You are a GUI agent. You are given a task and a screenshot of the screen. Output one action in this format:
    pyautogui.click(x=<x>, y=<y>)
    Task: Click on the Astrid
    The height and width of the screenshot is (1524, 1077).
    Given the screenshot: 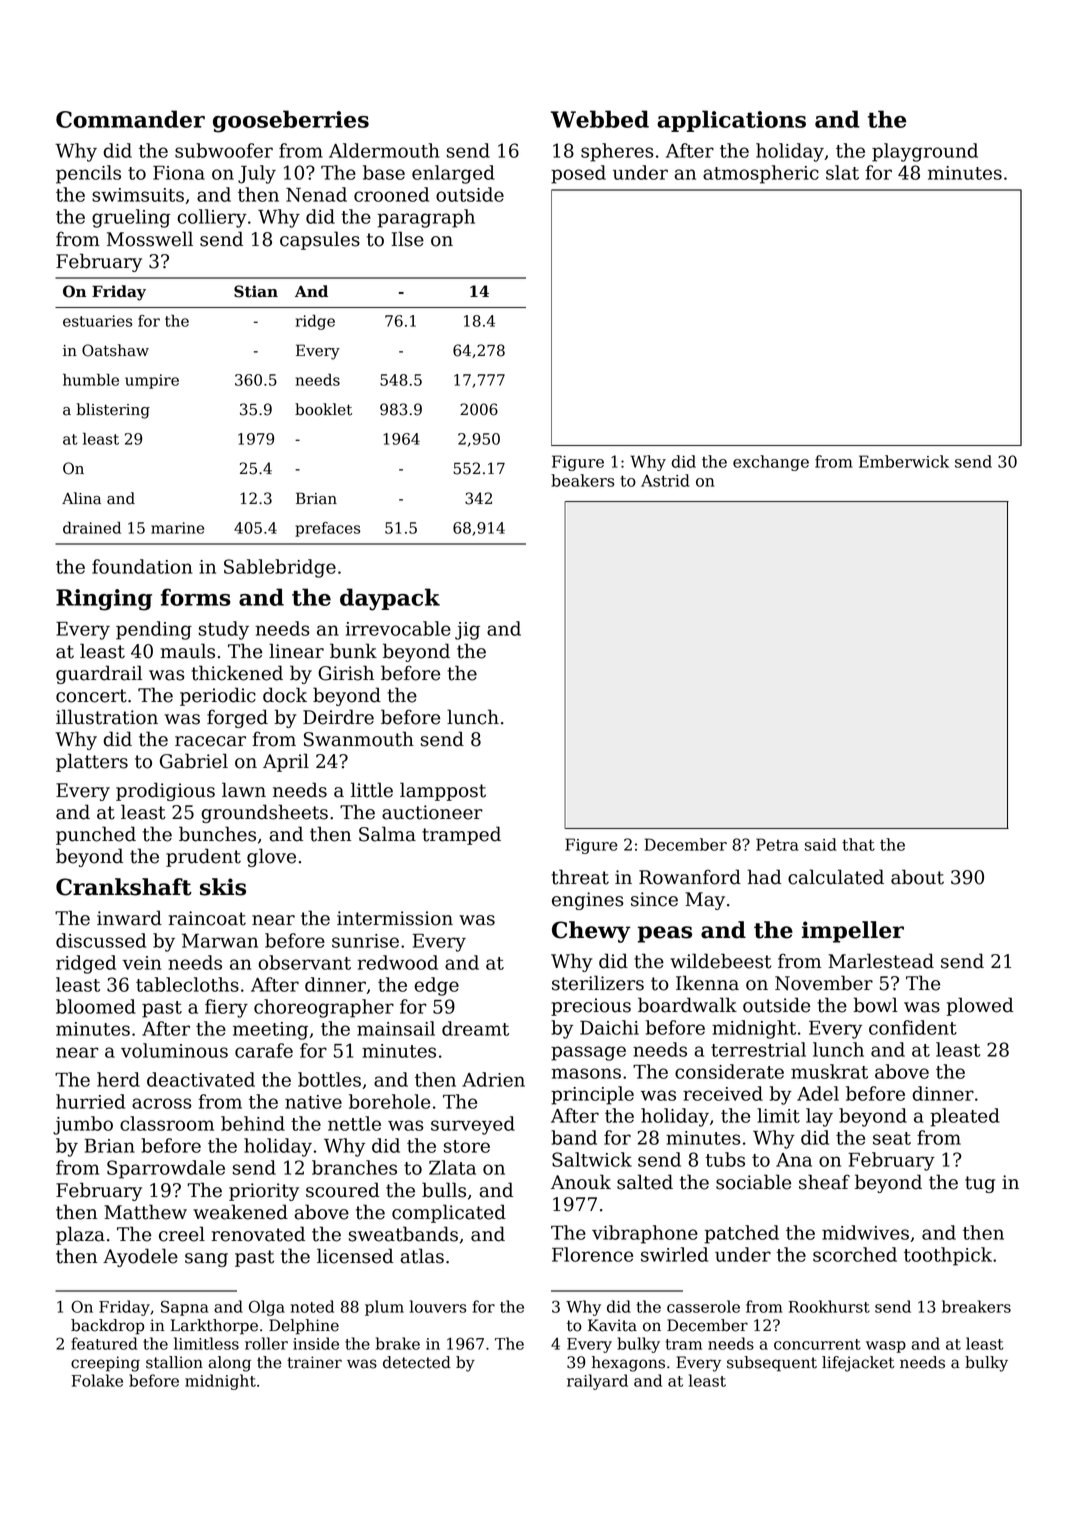 What is the action you would take?
    pyautogui.click(x=665, y=480)
